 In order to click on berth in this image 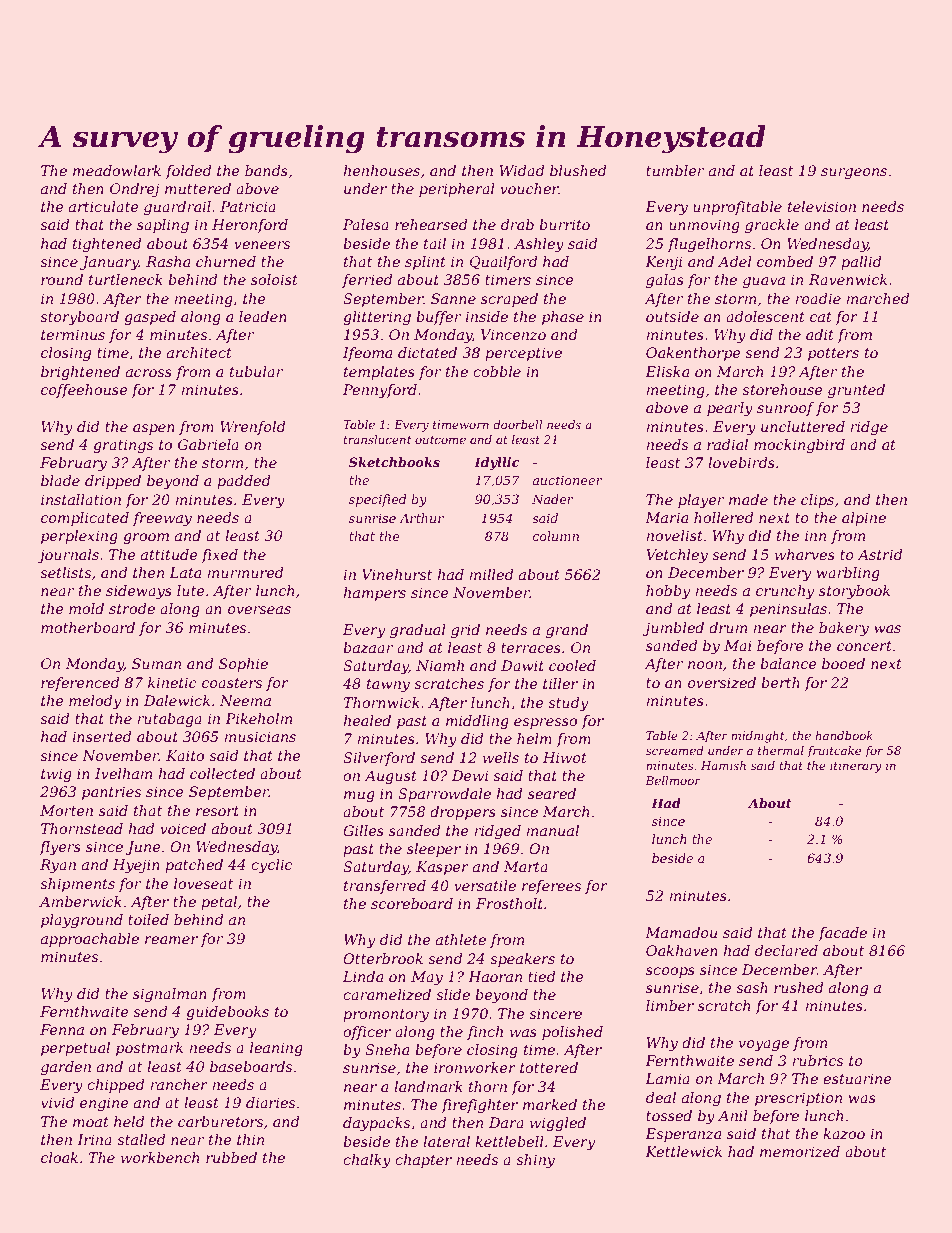, I will do `click(780, 682)`.
